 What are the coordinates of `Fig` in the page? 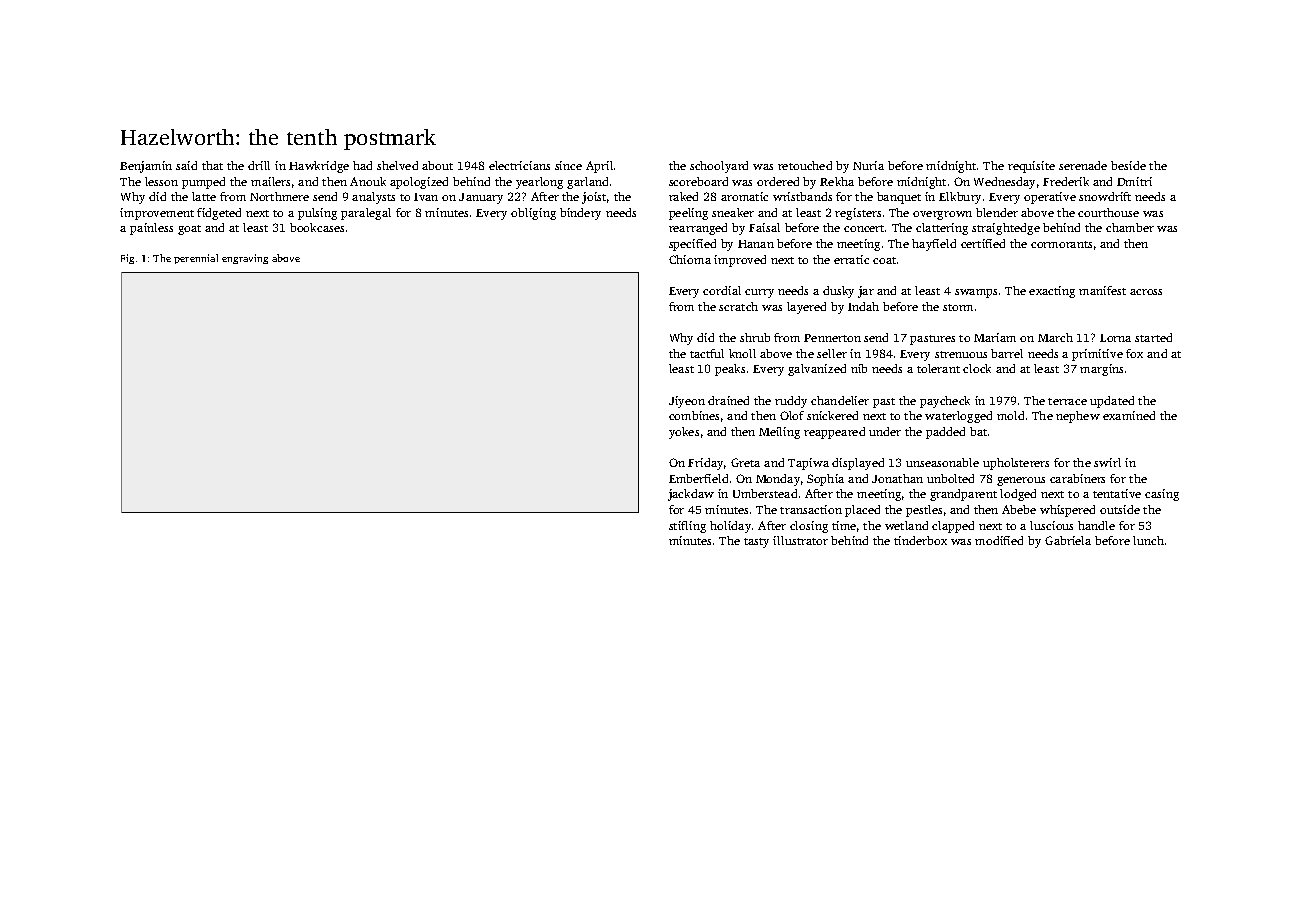 It's located at (127, 259).
